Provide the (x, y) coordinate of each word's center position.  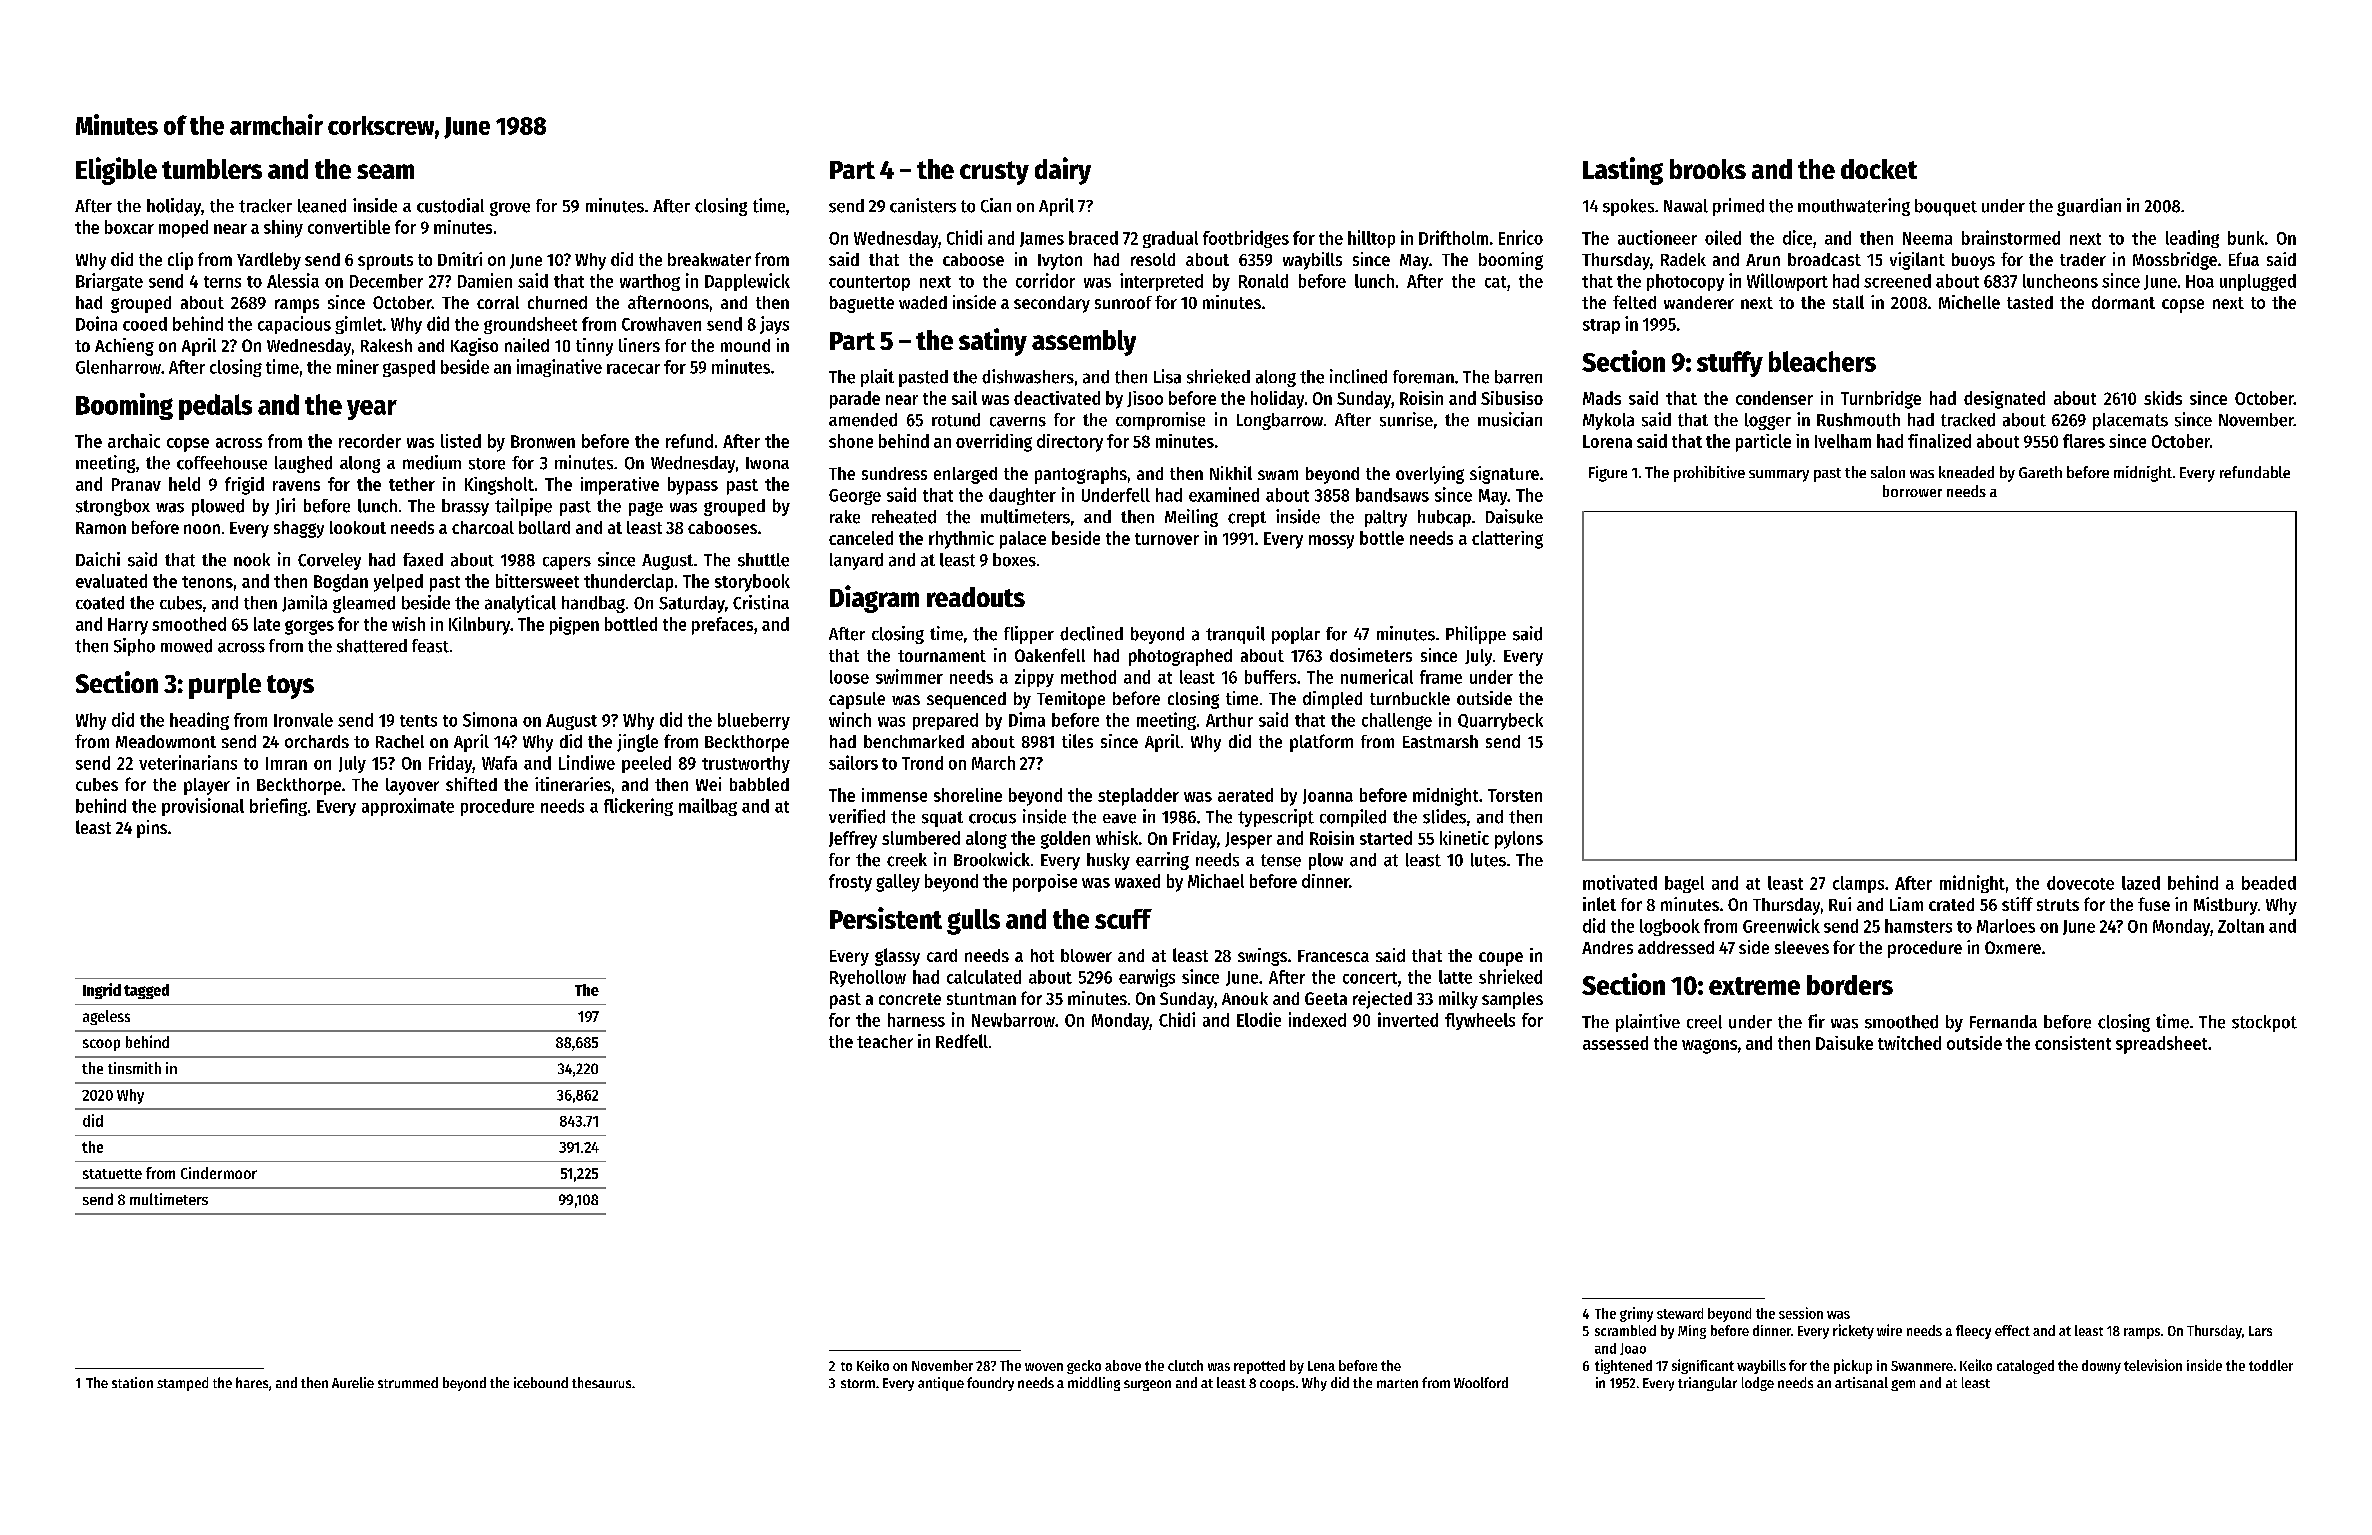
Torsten (1515, 795)
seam (385, 171)
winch (850, 719)
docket (1879, 169)
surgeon (1147, 1385)
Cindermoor (219, 1173)
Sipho (134, 647)
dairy (1063, 171)
